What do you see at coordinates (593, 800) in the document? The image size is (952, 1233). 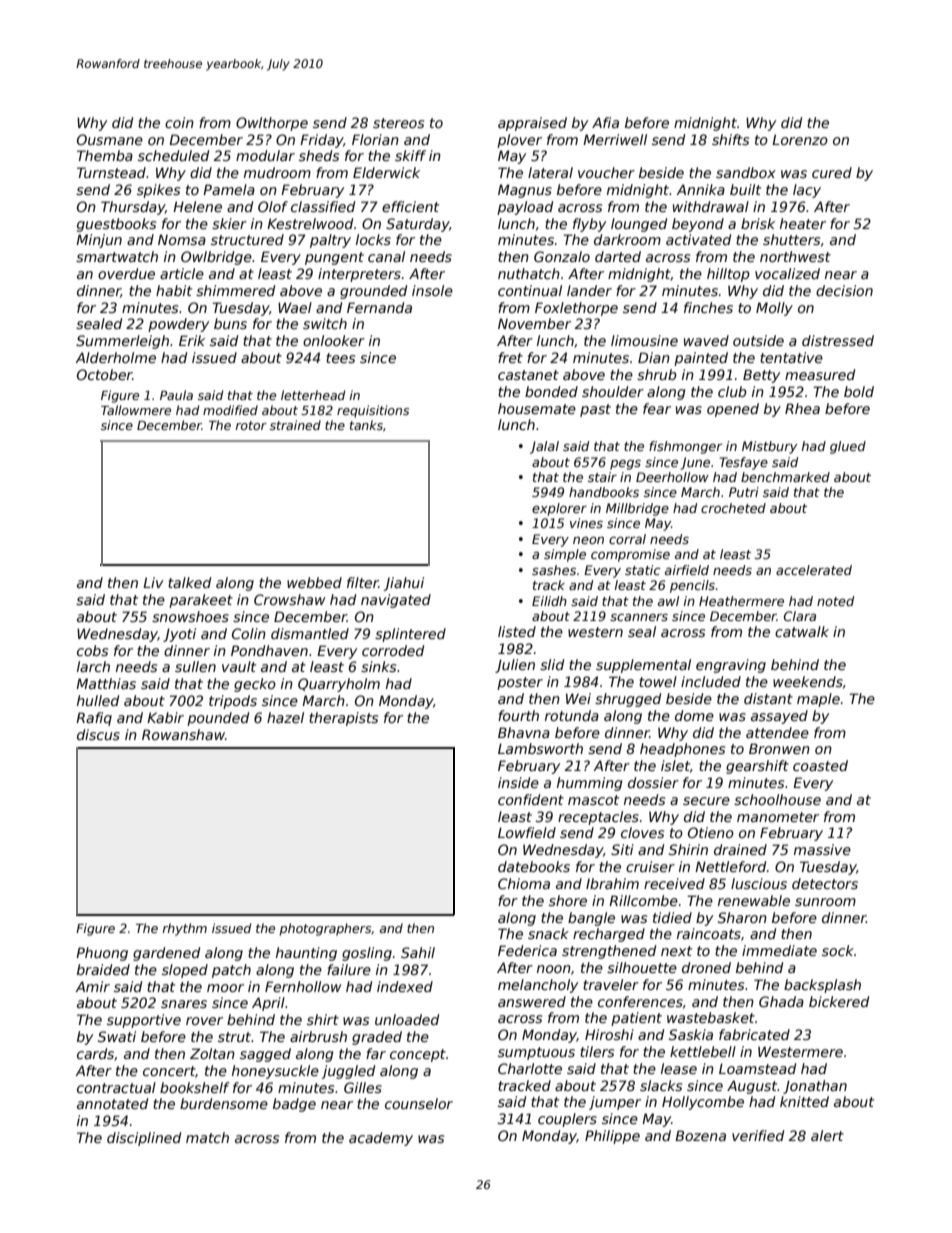 I see `mascot` at bounding box center [593, 800].
